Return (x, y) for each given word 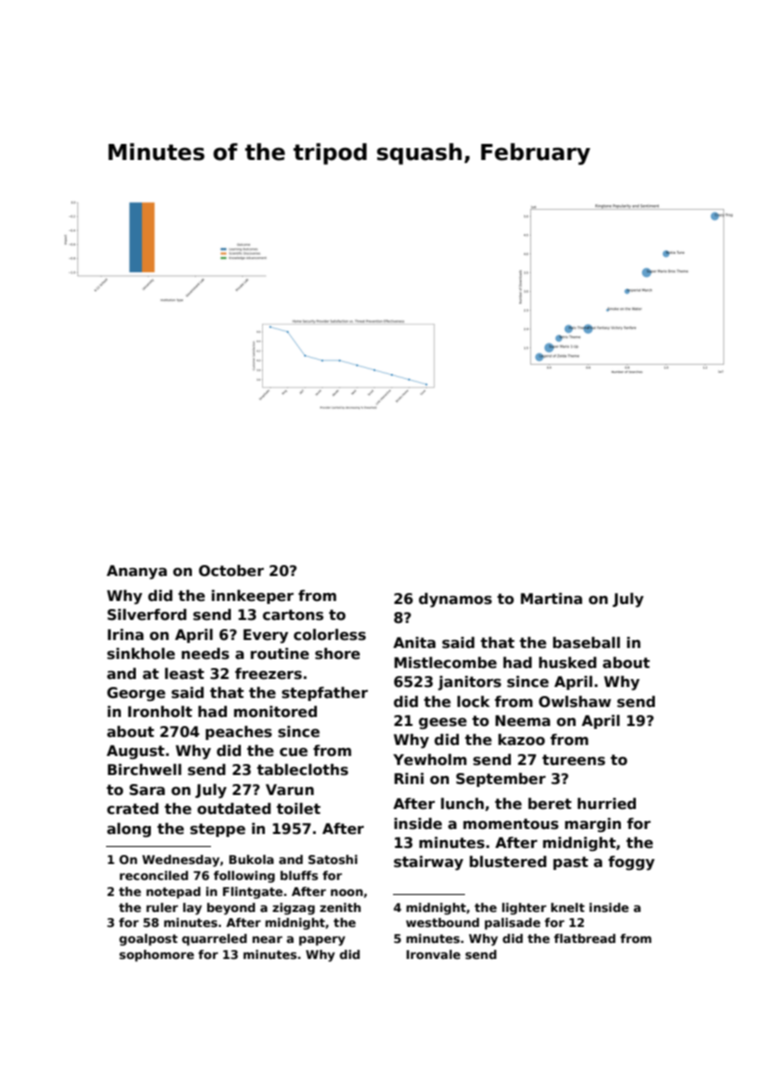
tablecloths (302, 769)
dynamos (455, 600)
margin (593, 825)
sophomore (156, 956)
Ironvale (433, 954)
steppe (217, 830)
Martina (551, 598)
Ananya (137, 572)
